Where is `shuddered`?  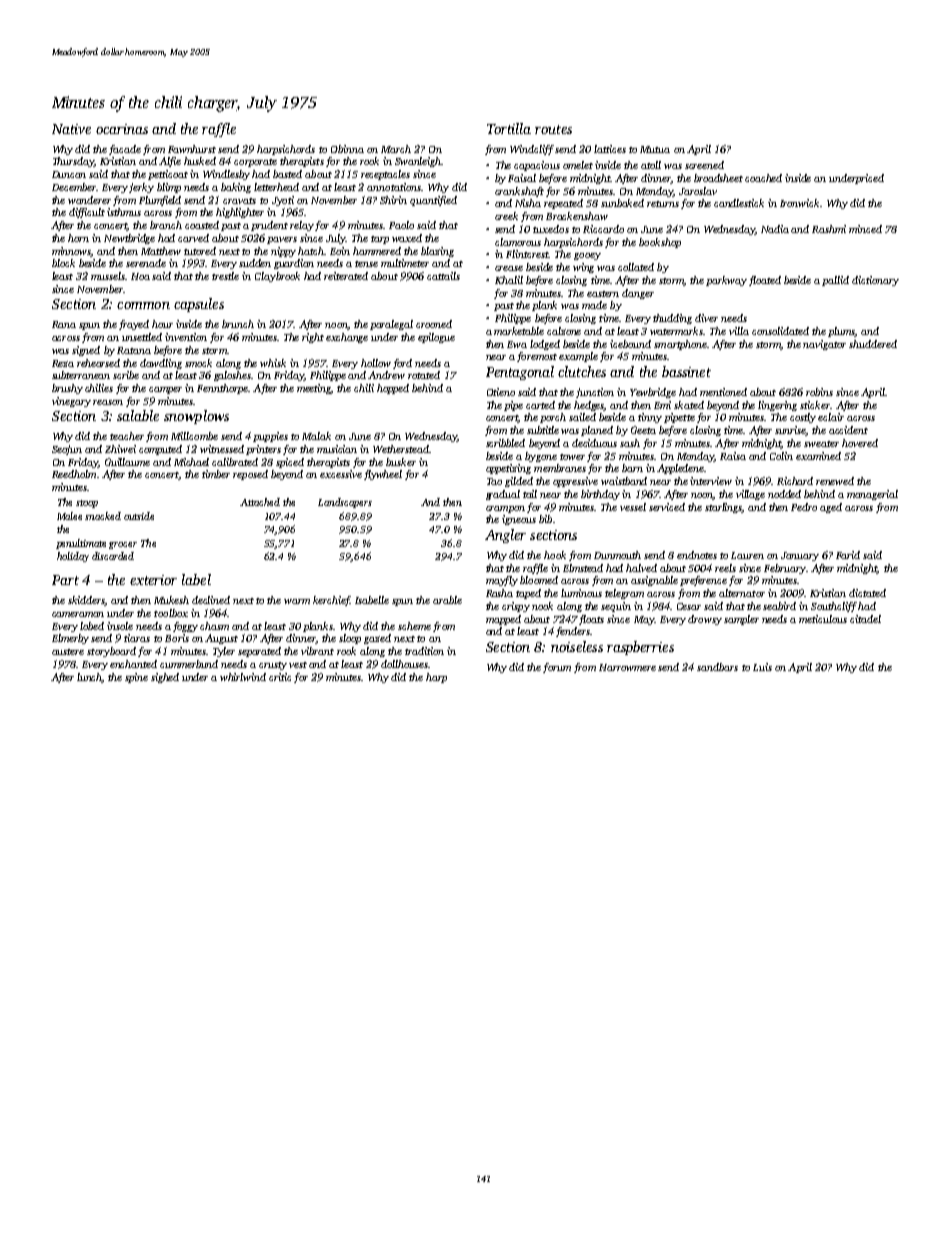
shuddered is located at coordinates (873, 344).
